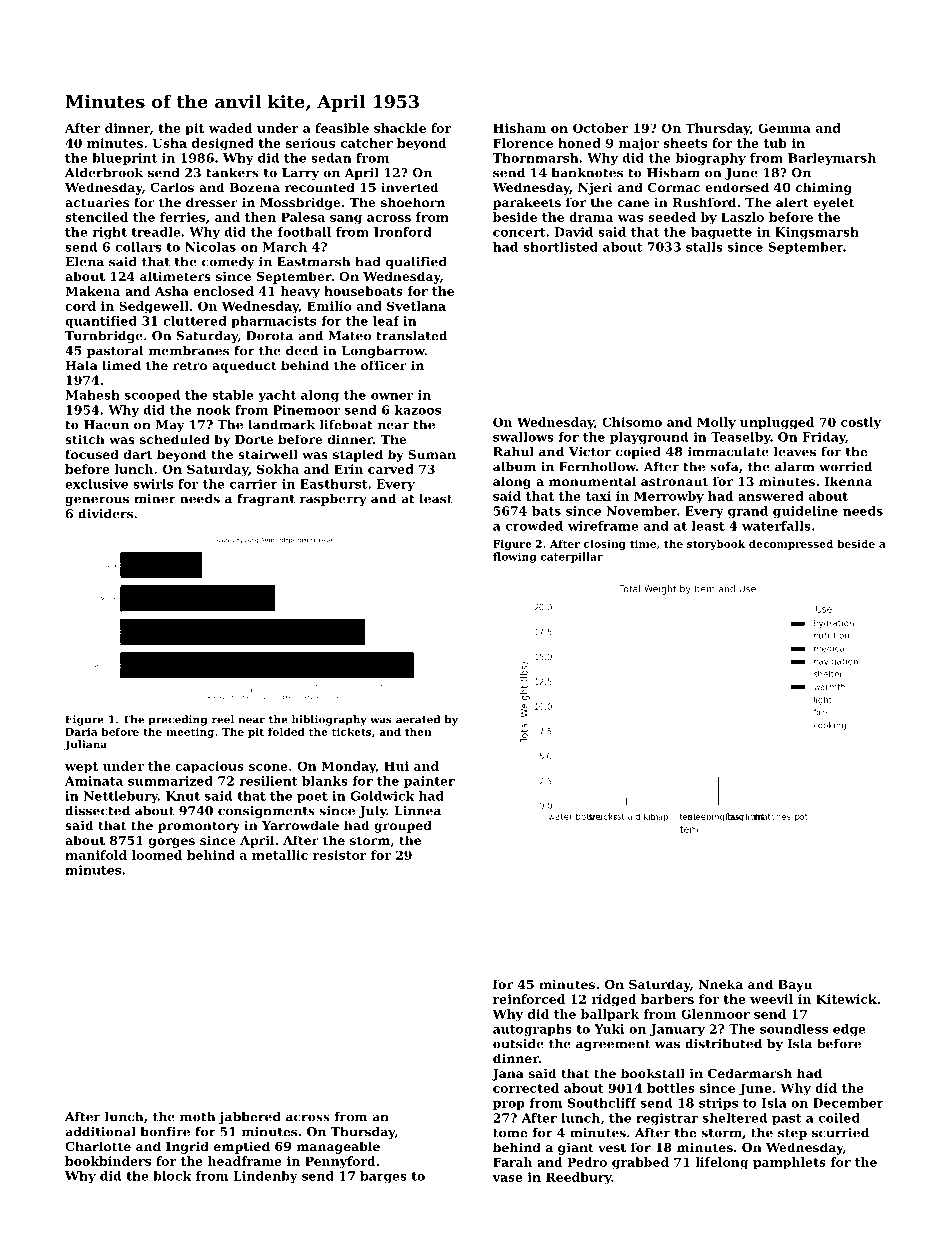  What do you see at coordinates (266, 500) in the screenshot?
I see `fragrant` at bounding box center [266, 500].
